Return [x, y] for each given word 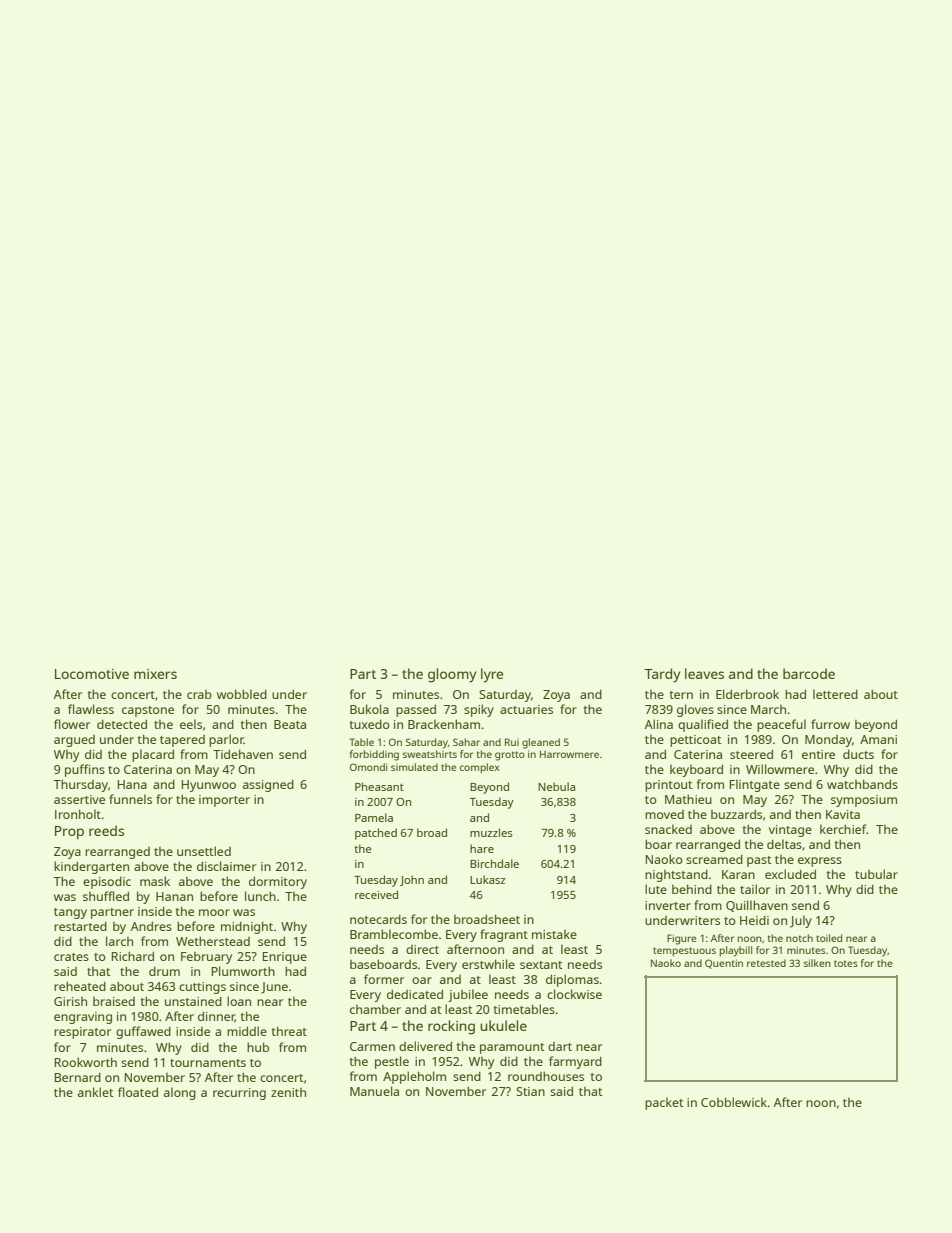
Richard [133, 956]
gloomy [452, 675]
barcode [809, 673]
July [801, 921]
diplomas [572, 980]
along [180, 1093]
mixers [155, 674]
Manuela [374, 1091]
